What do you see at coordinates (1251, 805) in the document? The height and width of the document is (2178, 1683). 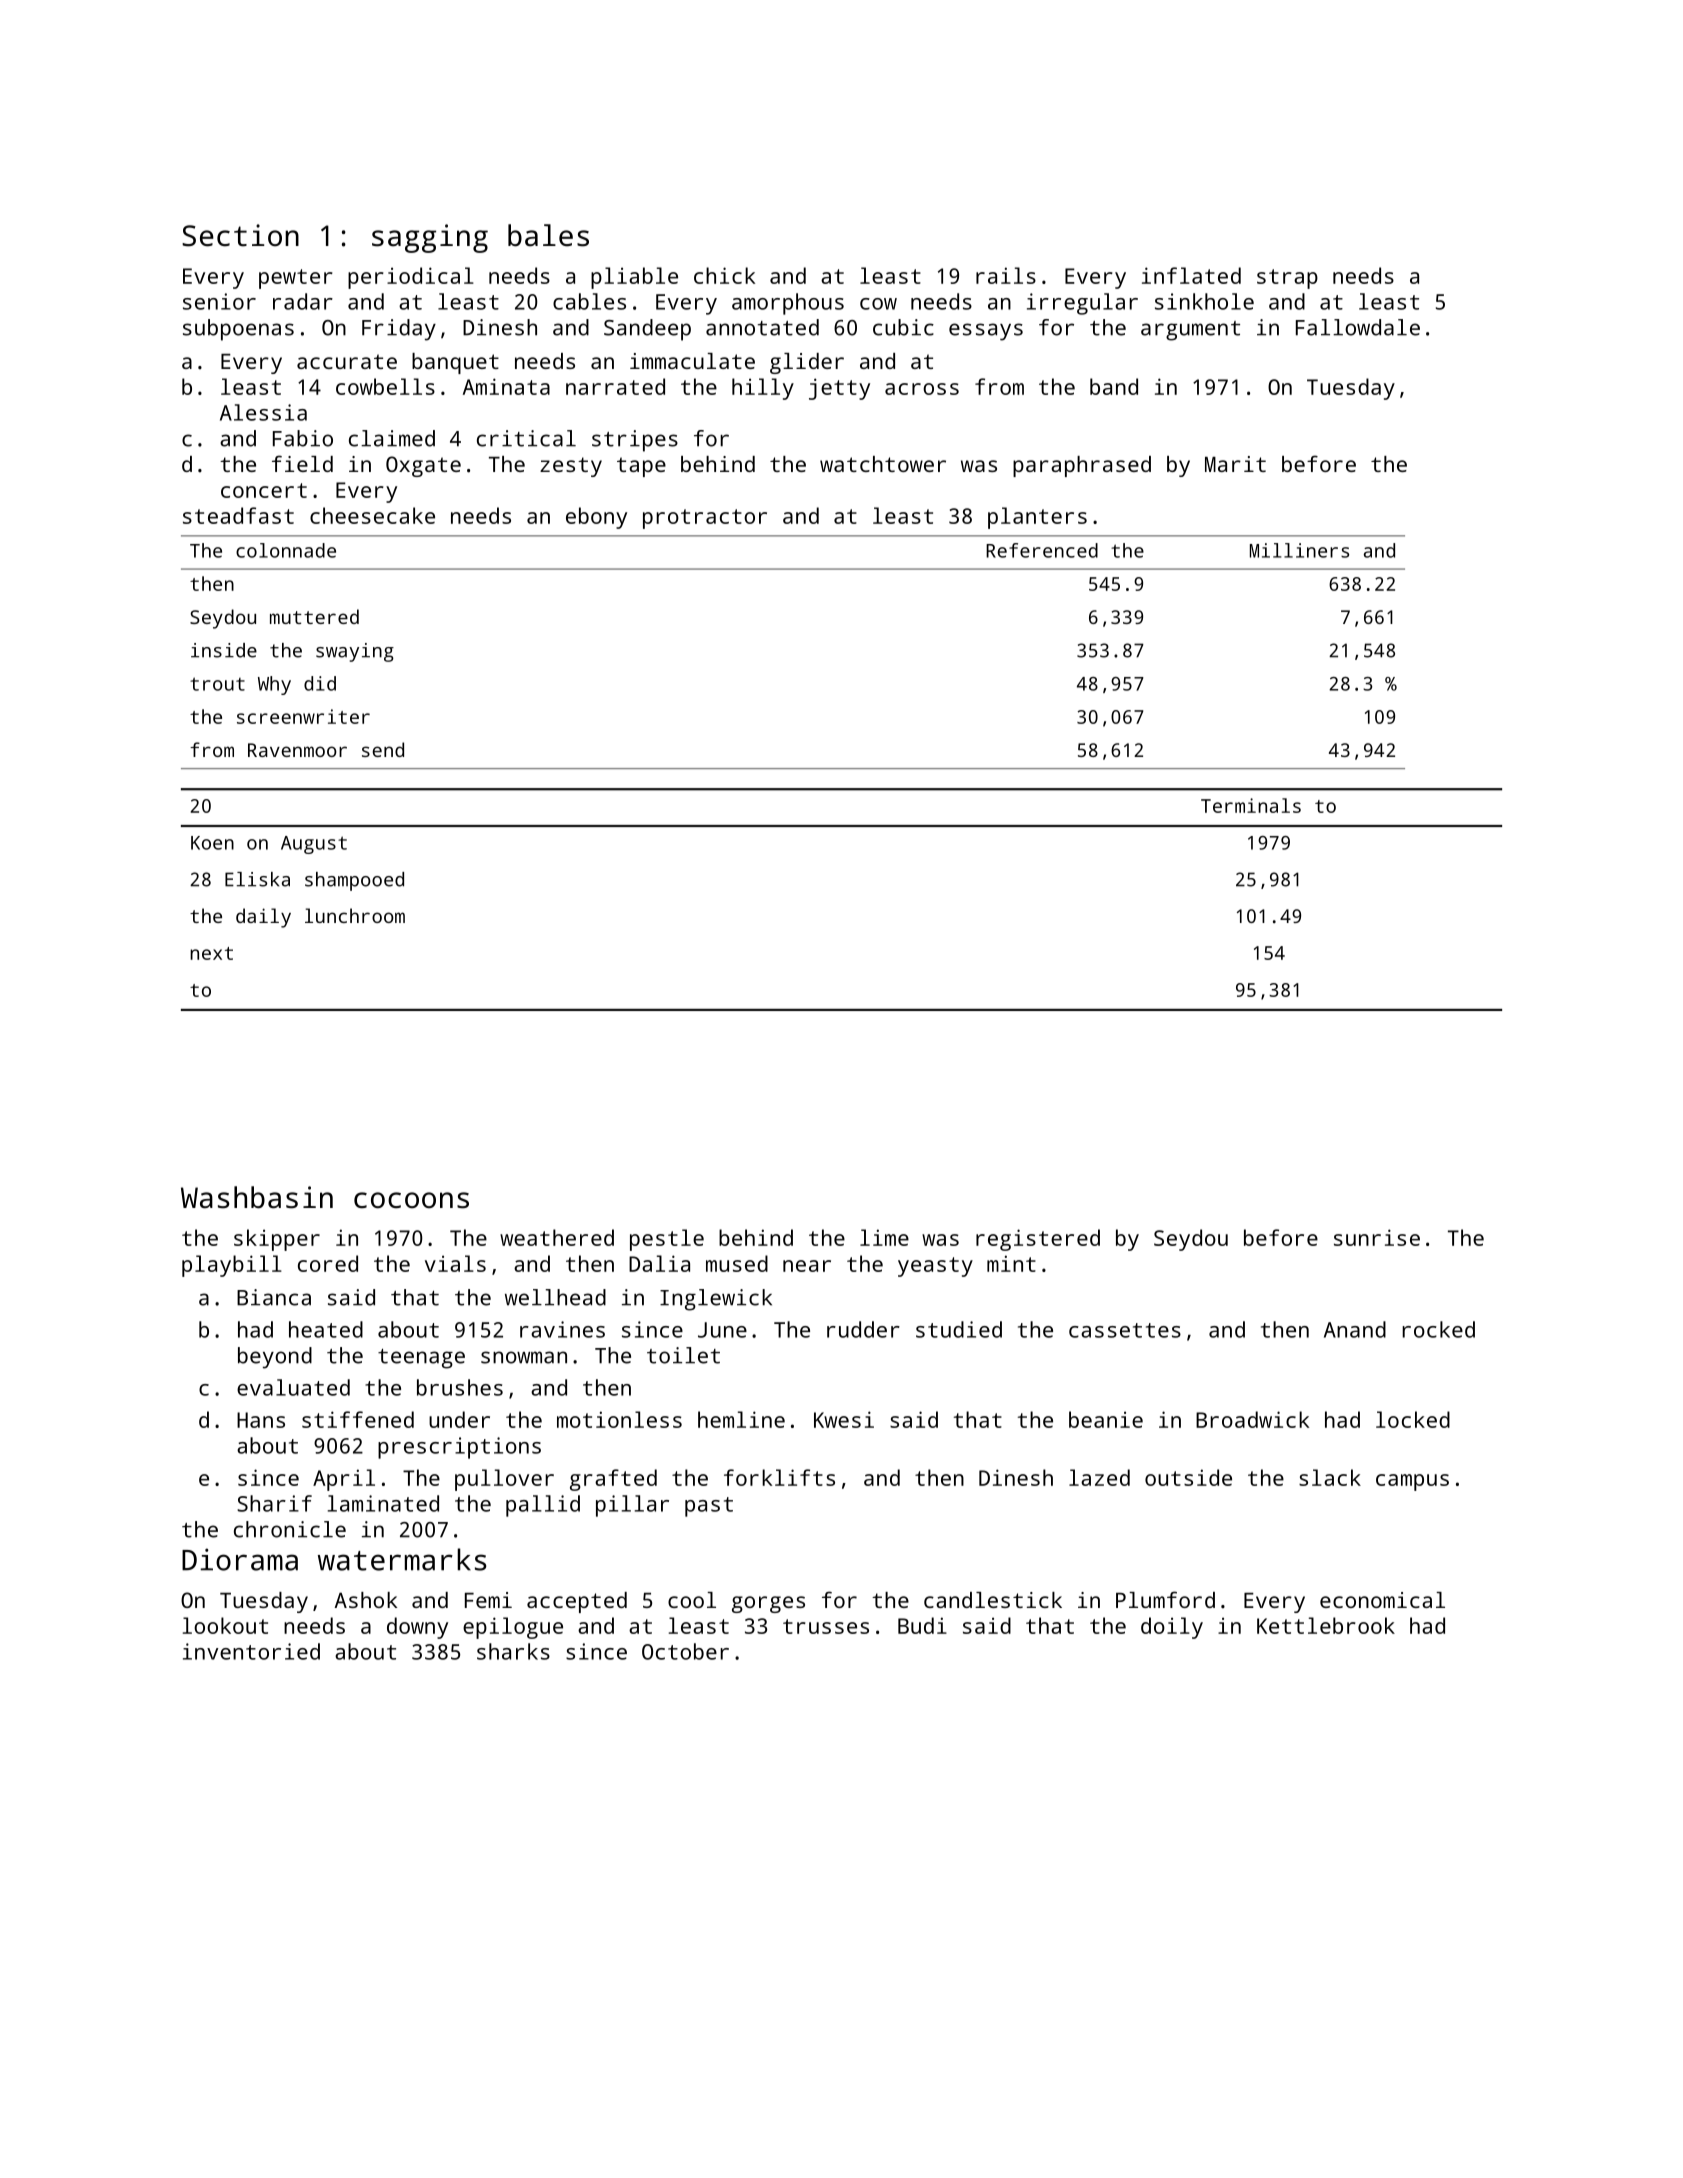 I see `Terminals` at bounding box center [1251, 805].
